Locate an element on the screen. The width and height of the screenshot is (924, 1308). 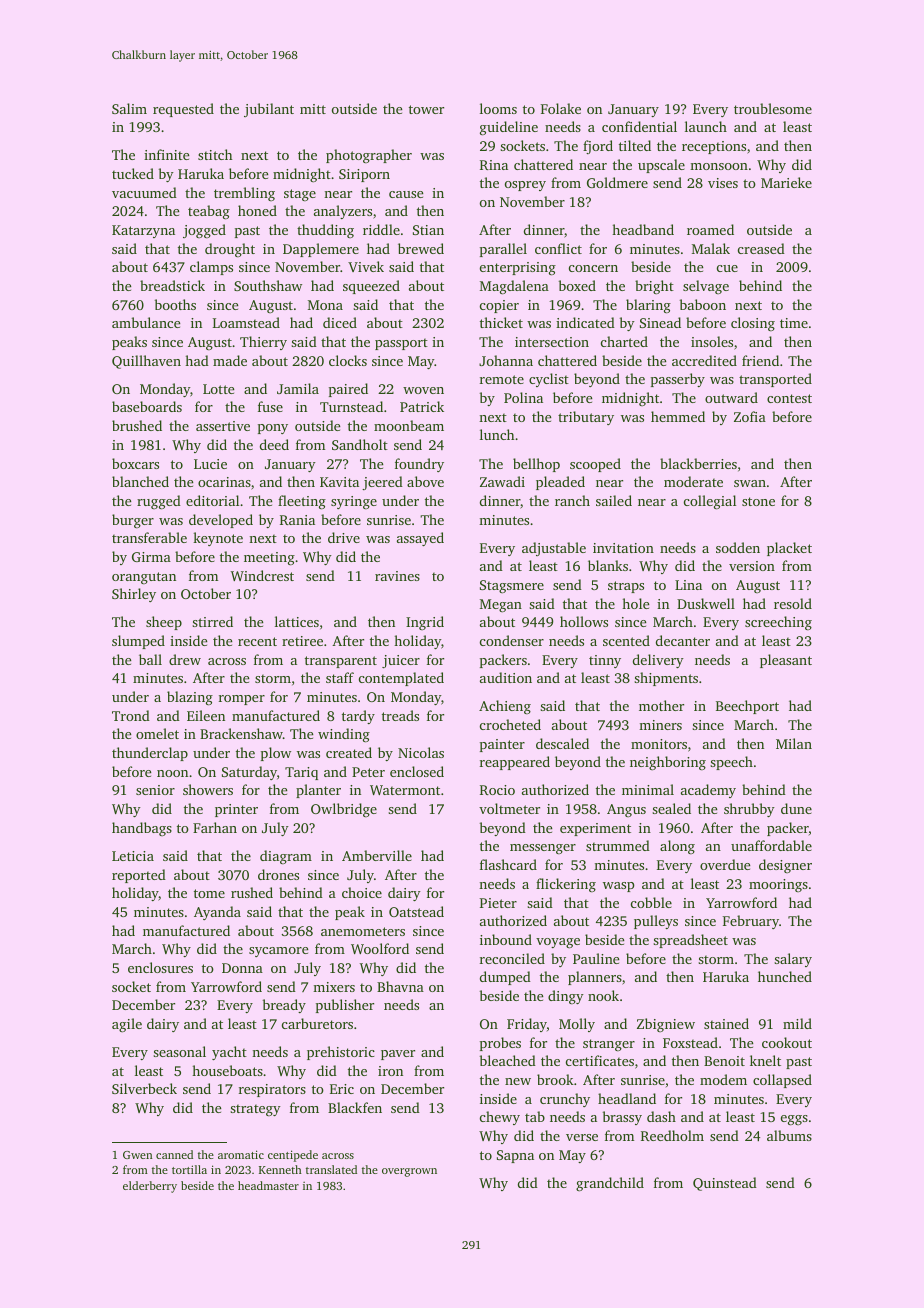
baseboards is located at coordinates (147, 406).
